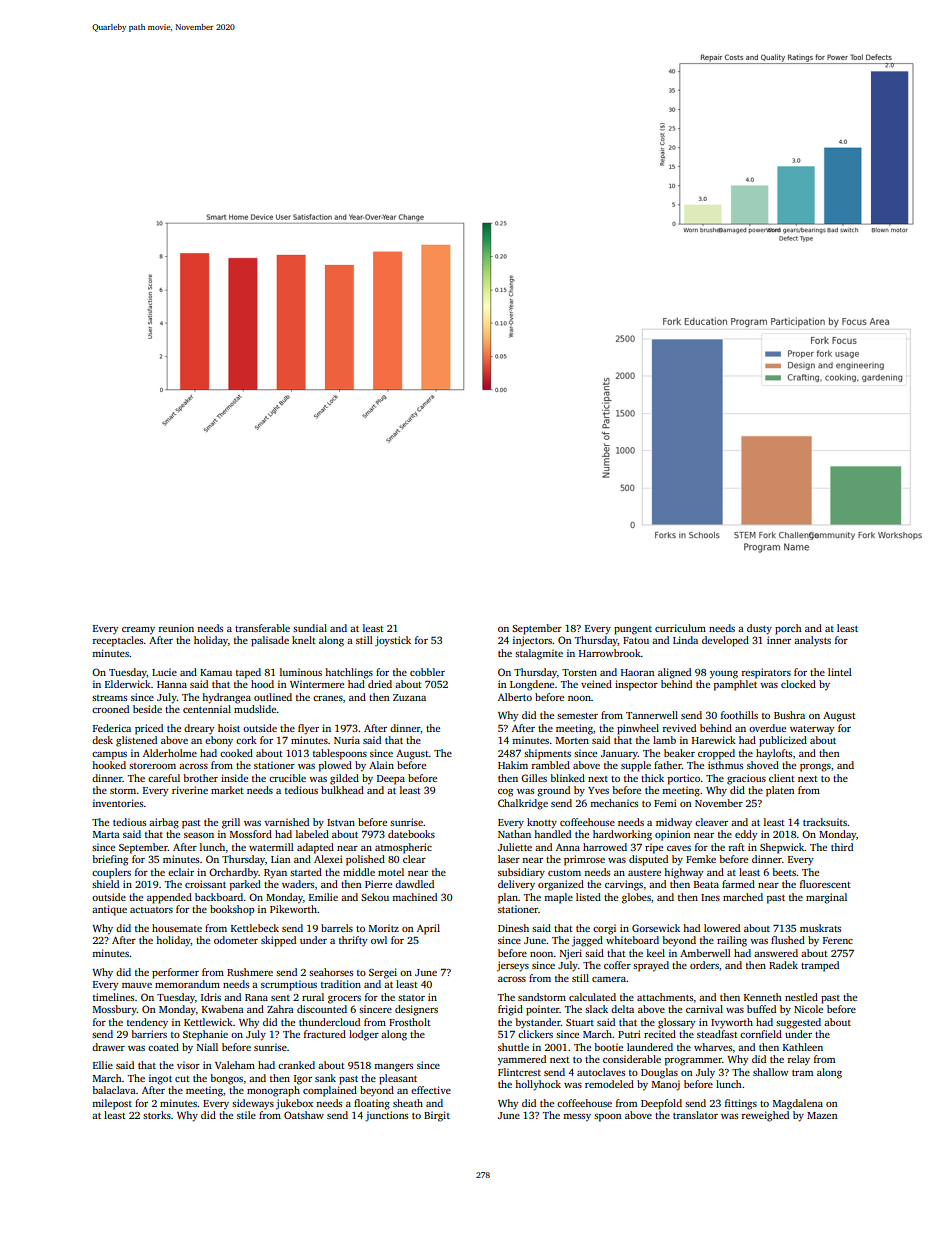  Describe the element at coordinates (342, 790) in the screenshot. I see `bulkhead` at that location.
